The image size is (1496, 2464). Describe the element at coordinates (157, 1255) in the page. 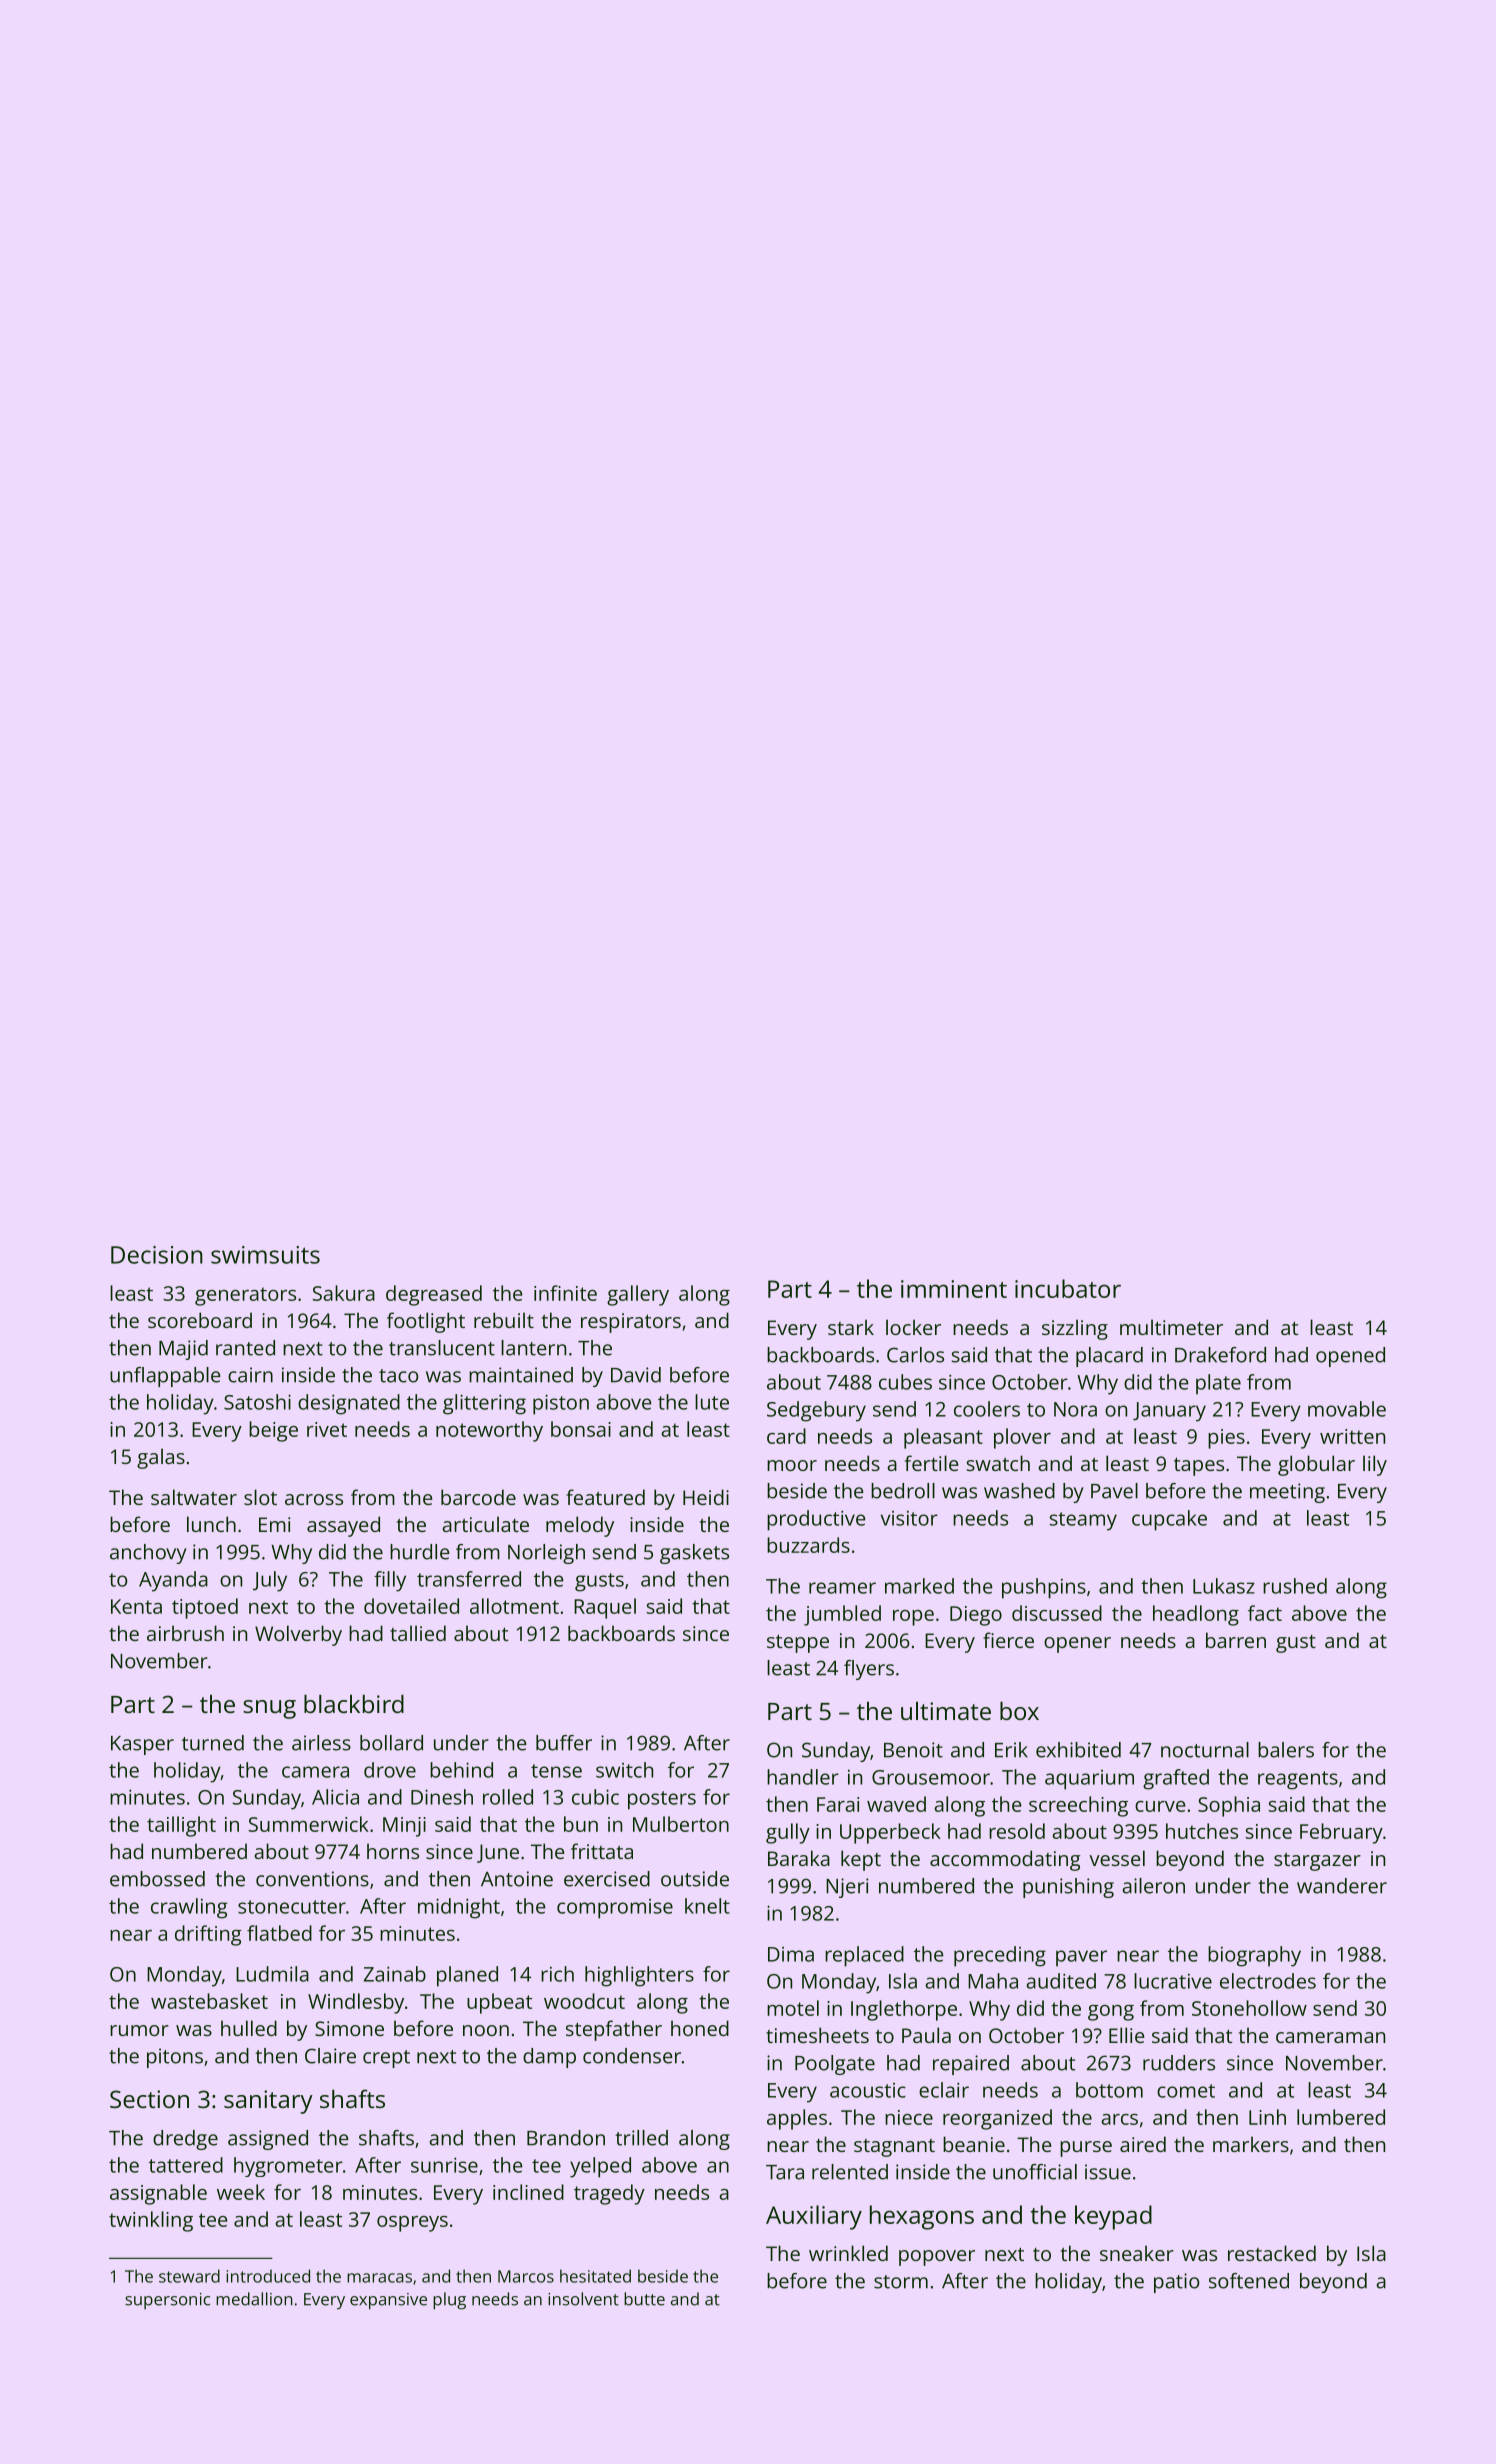

I see `Decision` at that location.
